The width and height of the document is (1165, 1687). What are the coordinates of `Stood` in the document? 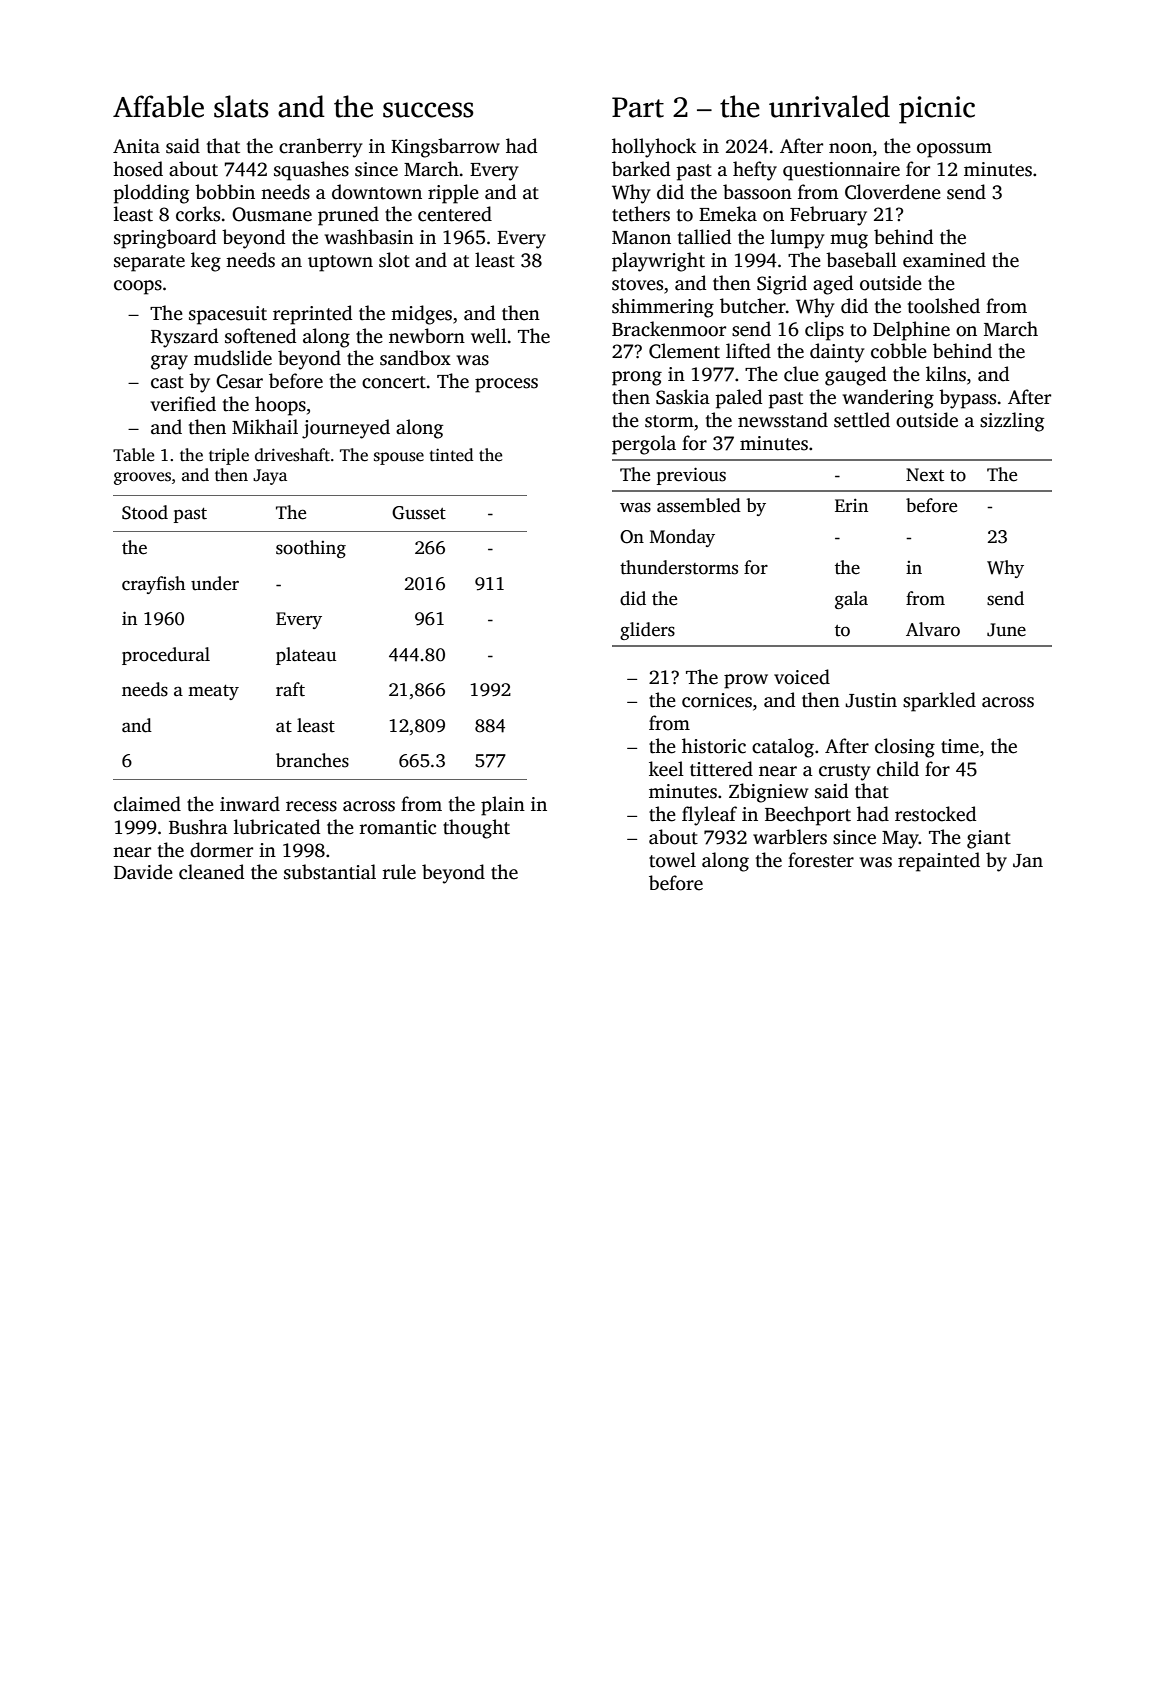 It's located at (145, 512).
